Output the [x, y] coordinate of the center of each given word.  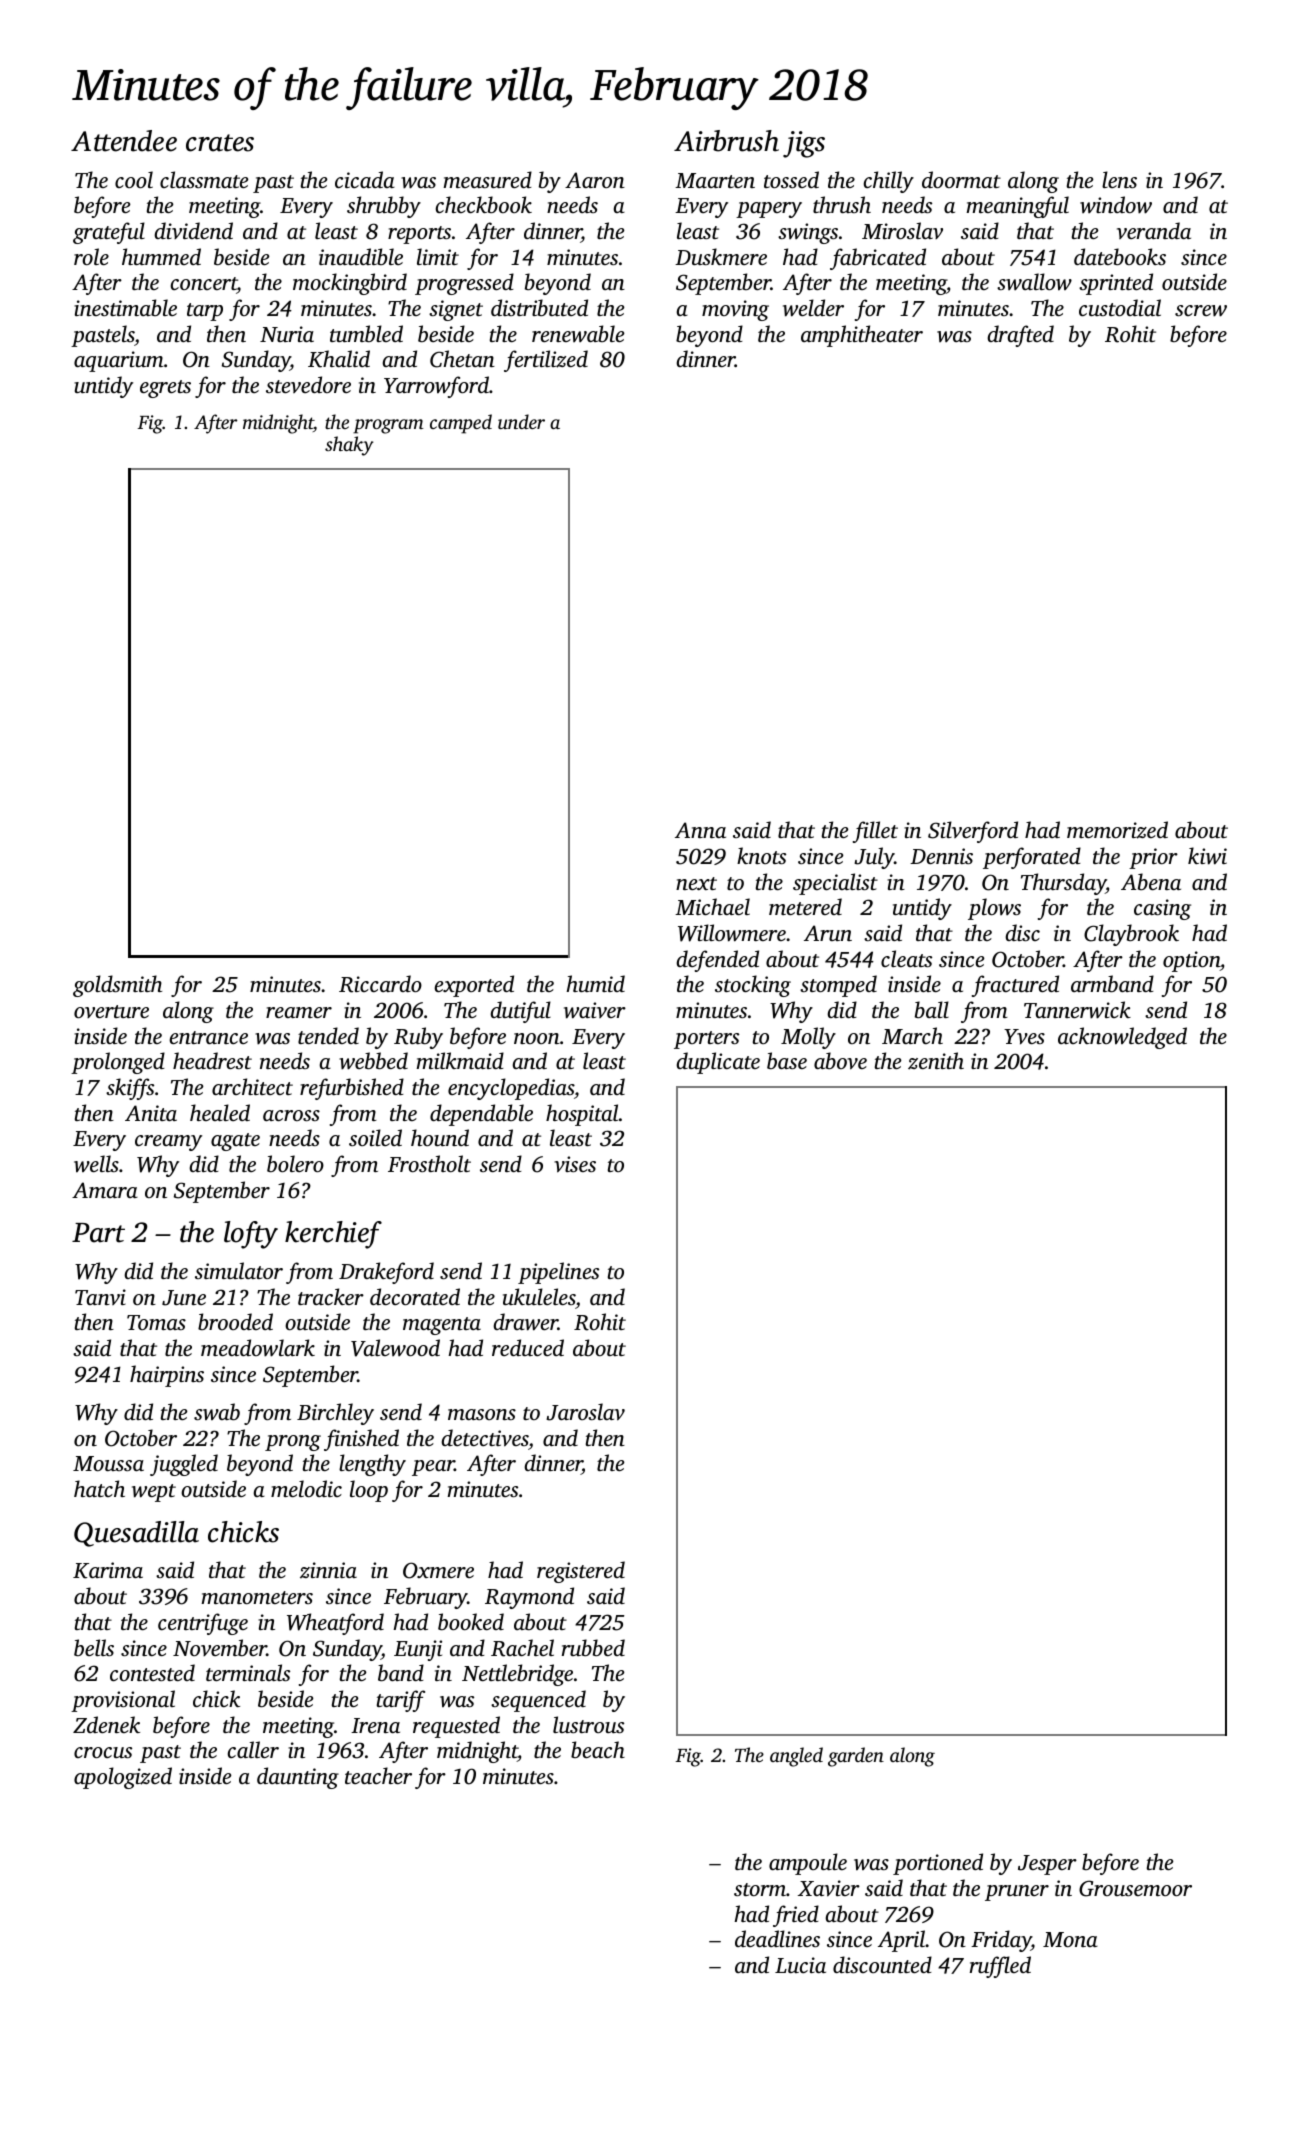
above [840, 1061]
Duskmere [721, 256]
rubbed [593, 1647]
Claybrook [1131, 935]
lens [1119, 179]
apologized [123, 1778]
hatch [99, 1488]
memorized [1117, 830]
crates [220, 143]
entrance [208, 1037]
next [696, 883]
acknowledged [1122, 1038]
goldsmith [117, 986]
